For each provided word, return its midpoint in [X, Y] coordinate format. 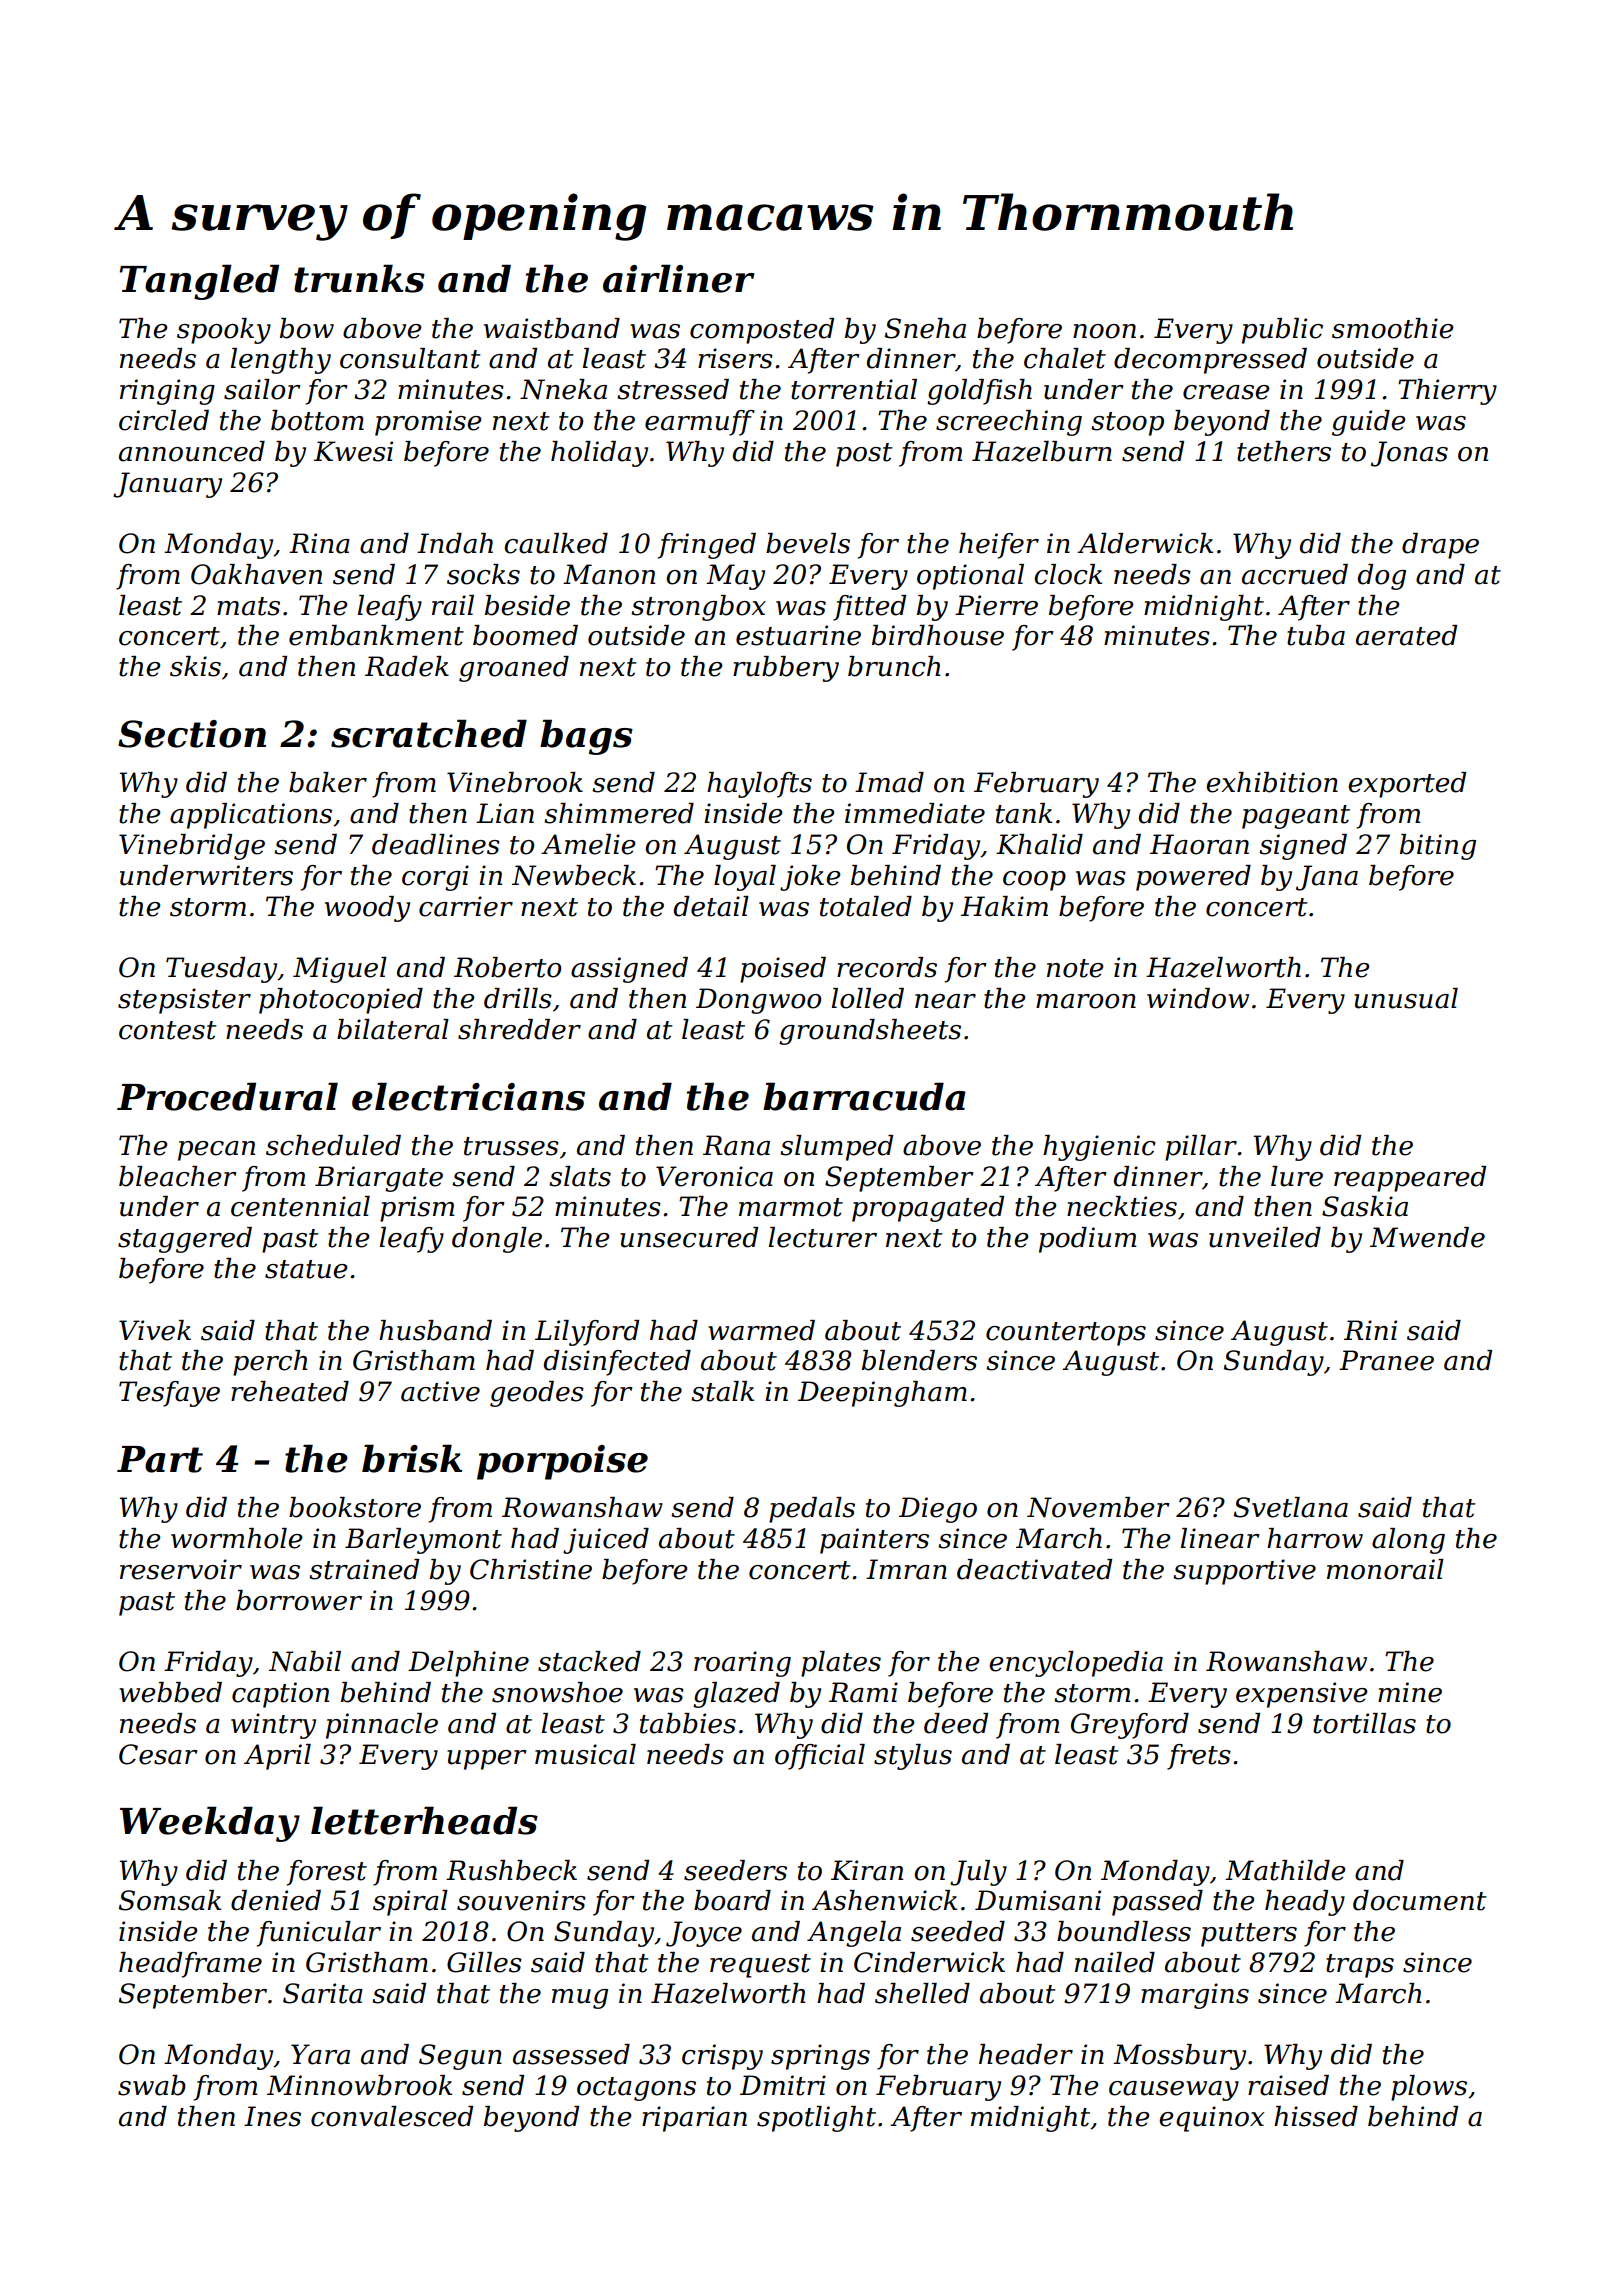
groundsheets [870, 1032]
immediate [915, 813]
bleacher [178, 1176]
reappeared [1410, 1179]
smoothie [1393, 328]
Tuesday [222, 970]
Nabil [305, 1661]
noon [1104, 331]
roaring [742, 1664]
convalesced [392, 2116]
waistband [552, 328]
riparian [694, 2119]
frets [1199, 1757]
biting [1438, 847]
